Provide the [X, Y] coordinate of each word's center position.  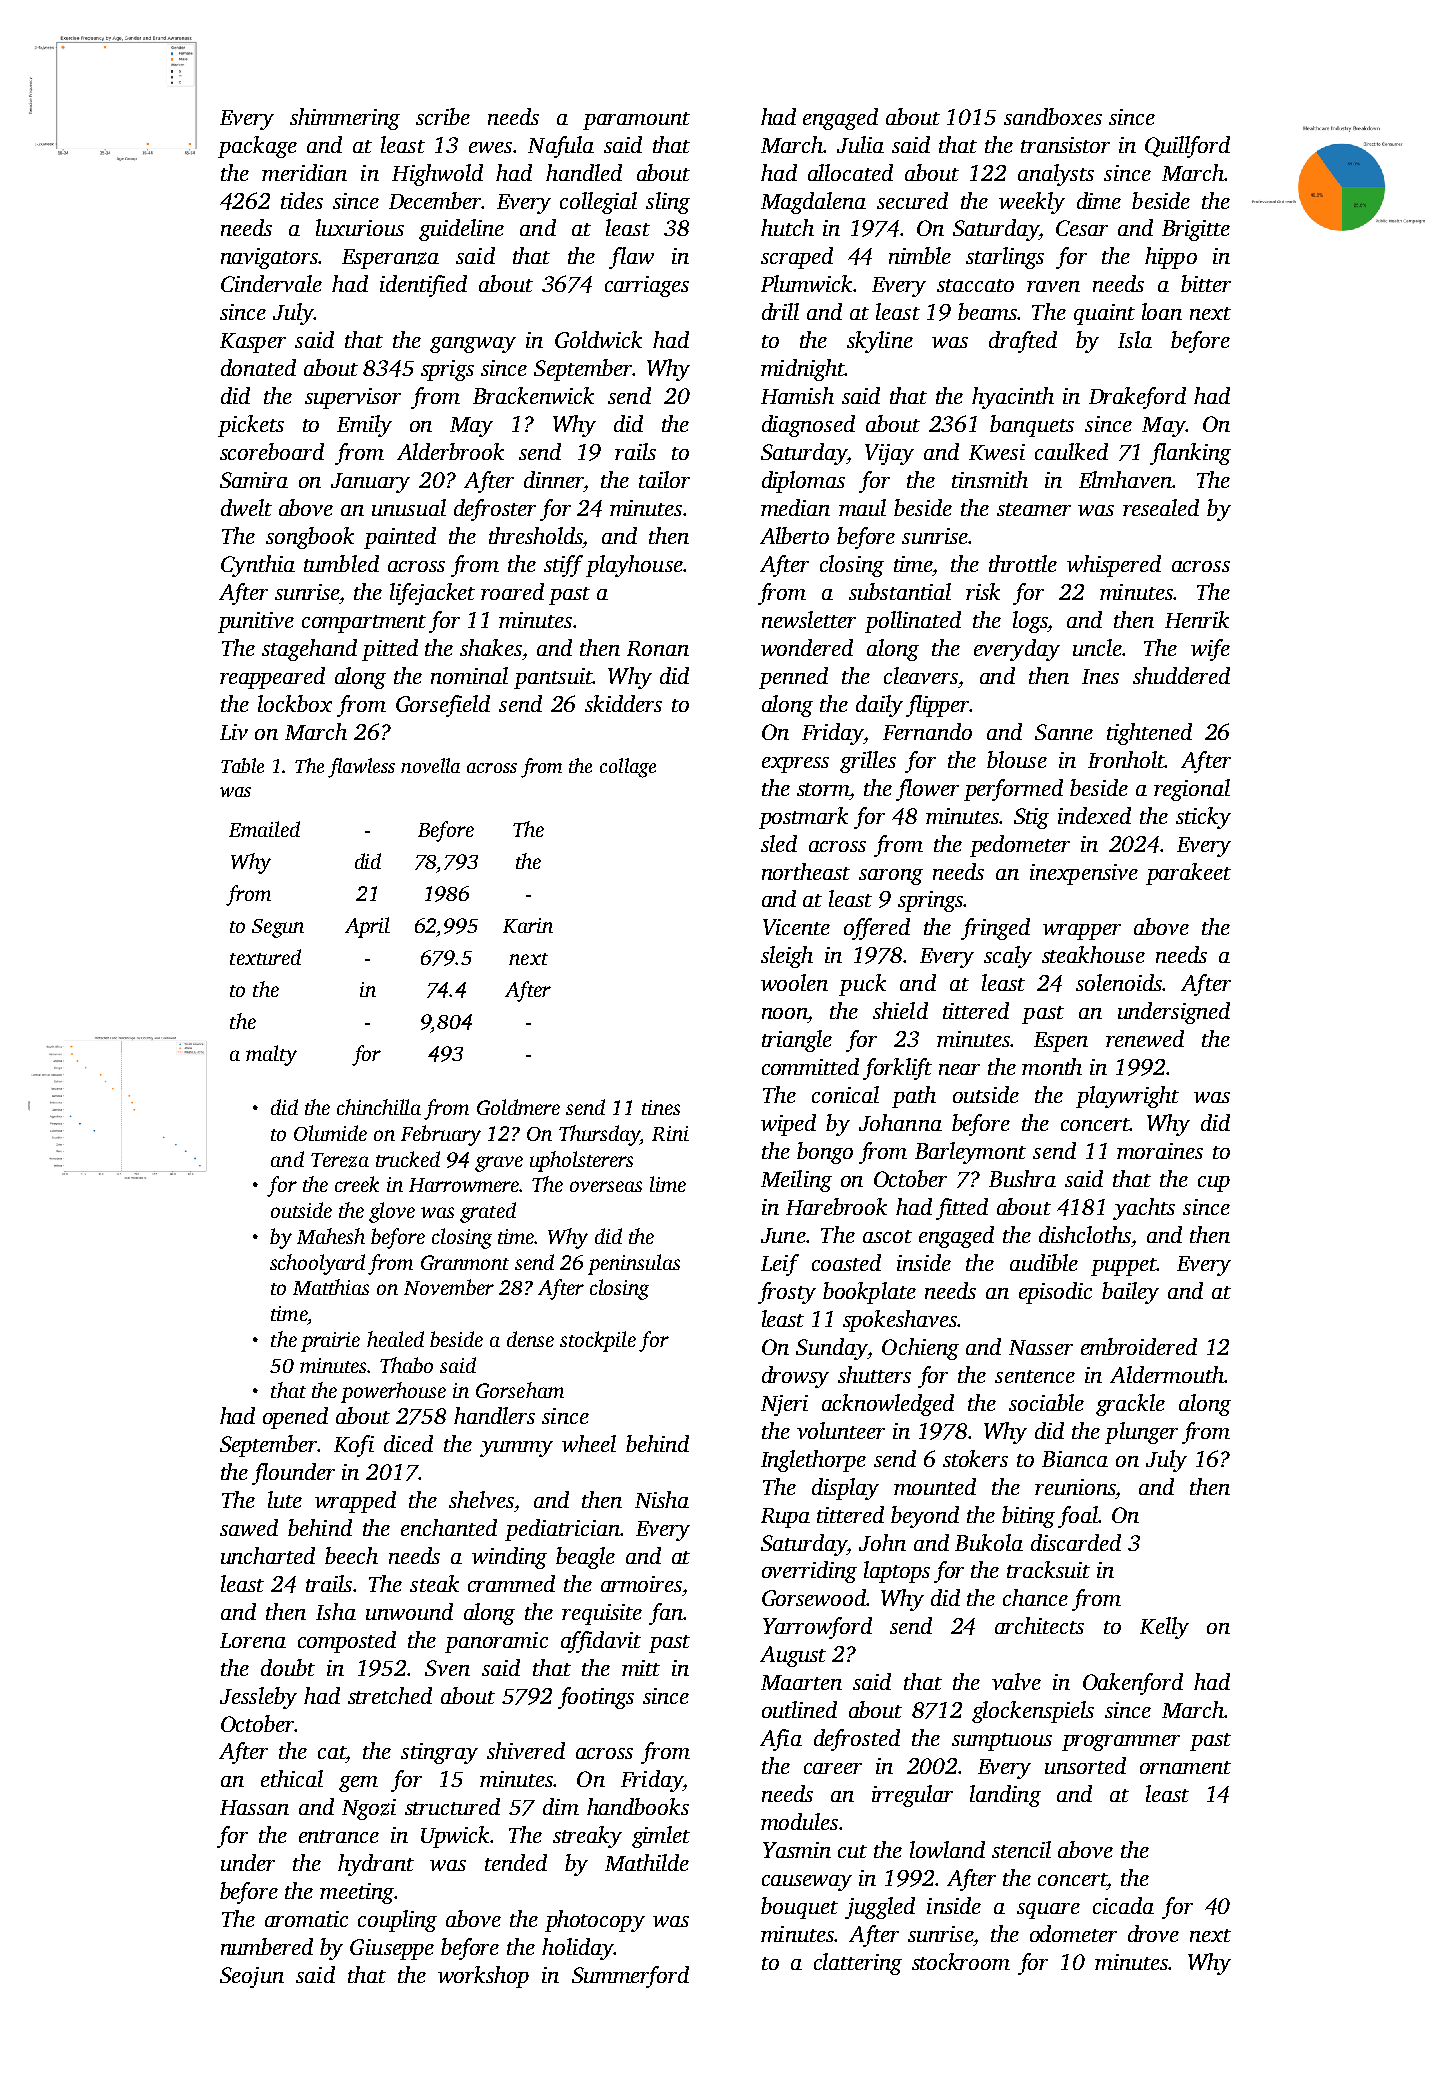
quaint [1104, 314]
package [257, 147]
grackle [1130, 1405]
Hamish [797, 395]
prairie [330, 1342]
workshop [483, 1977]
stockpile [598, 1341]
